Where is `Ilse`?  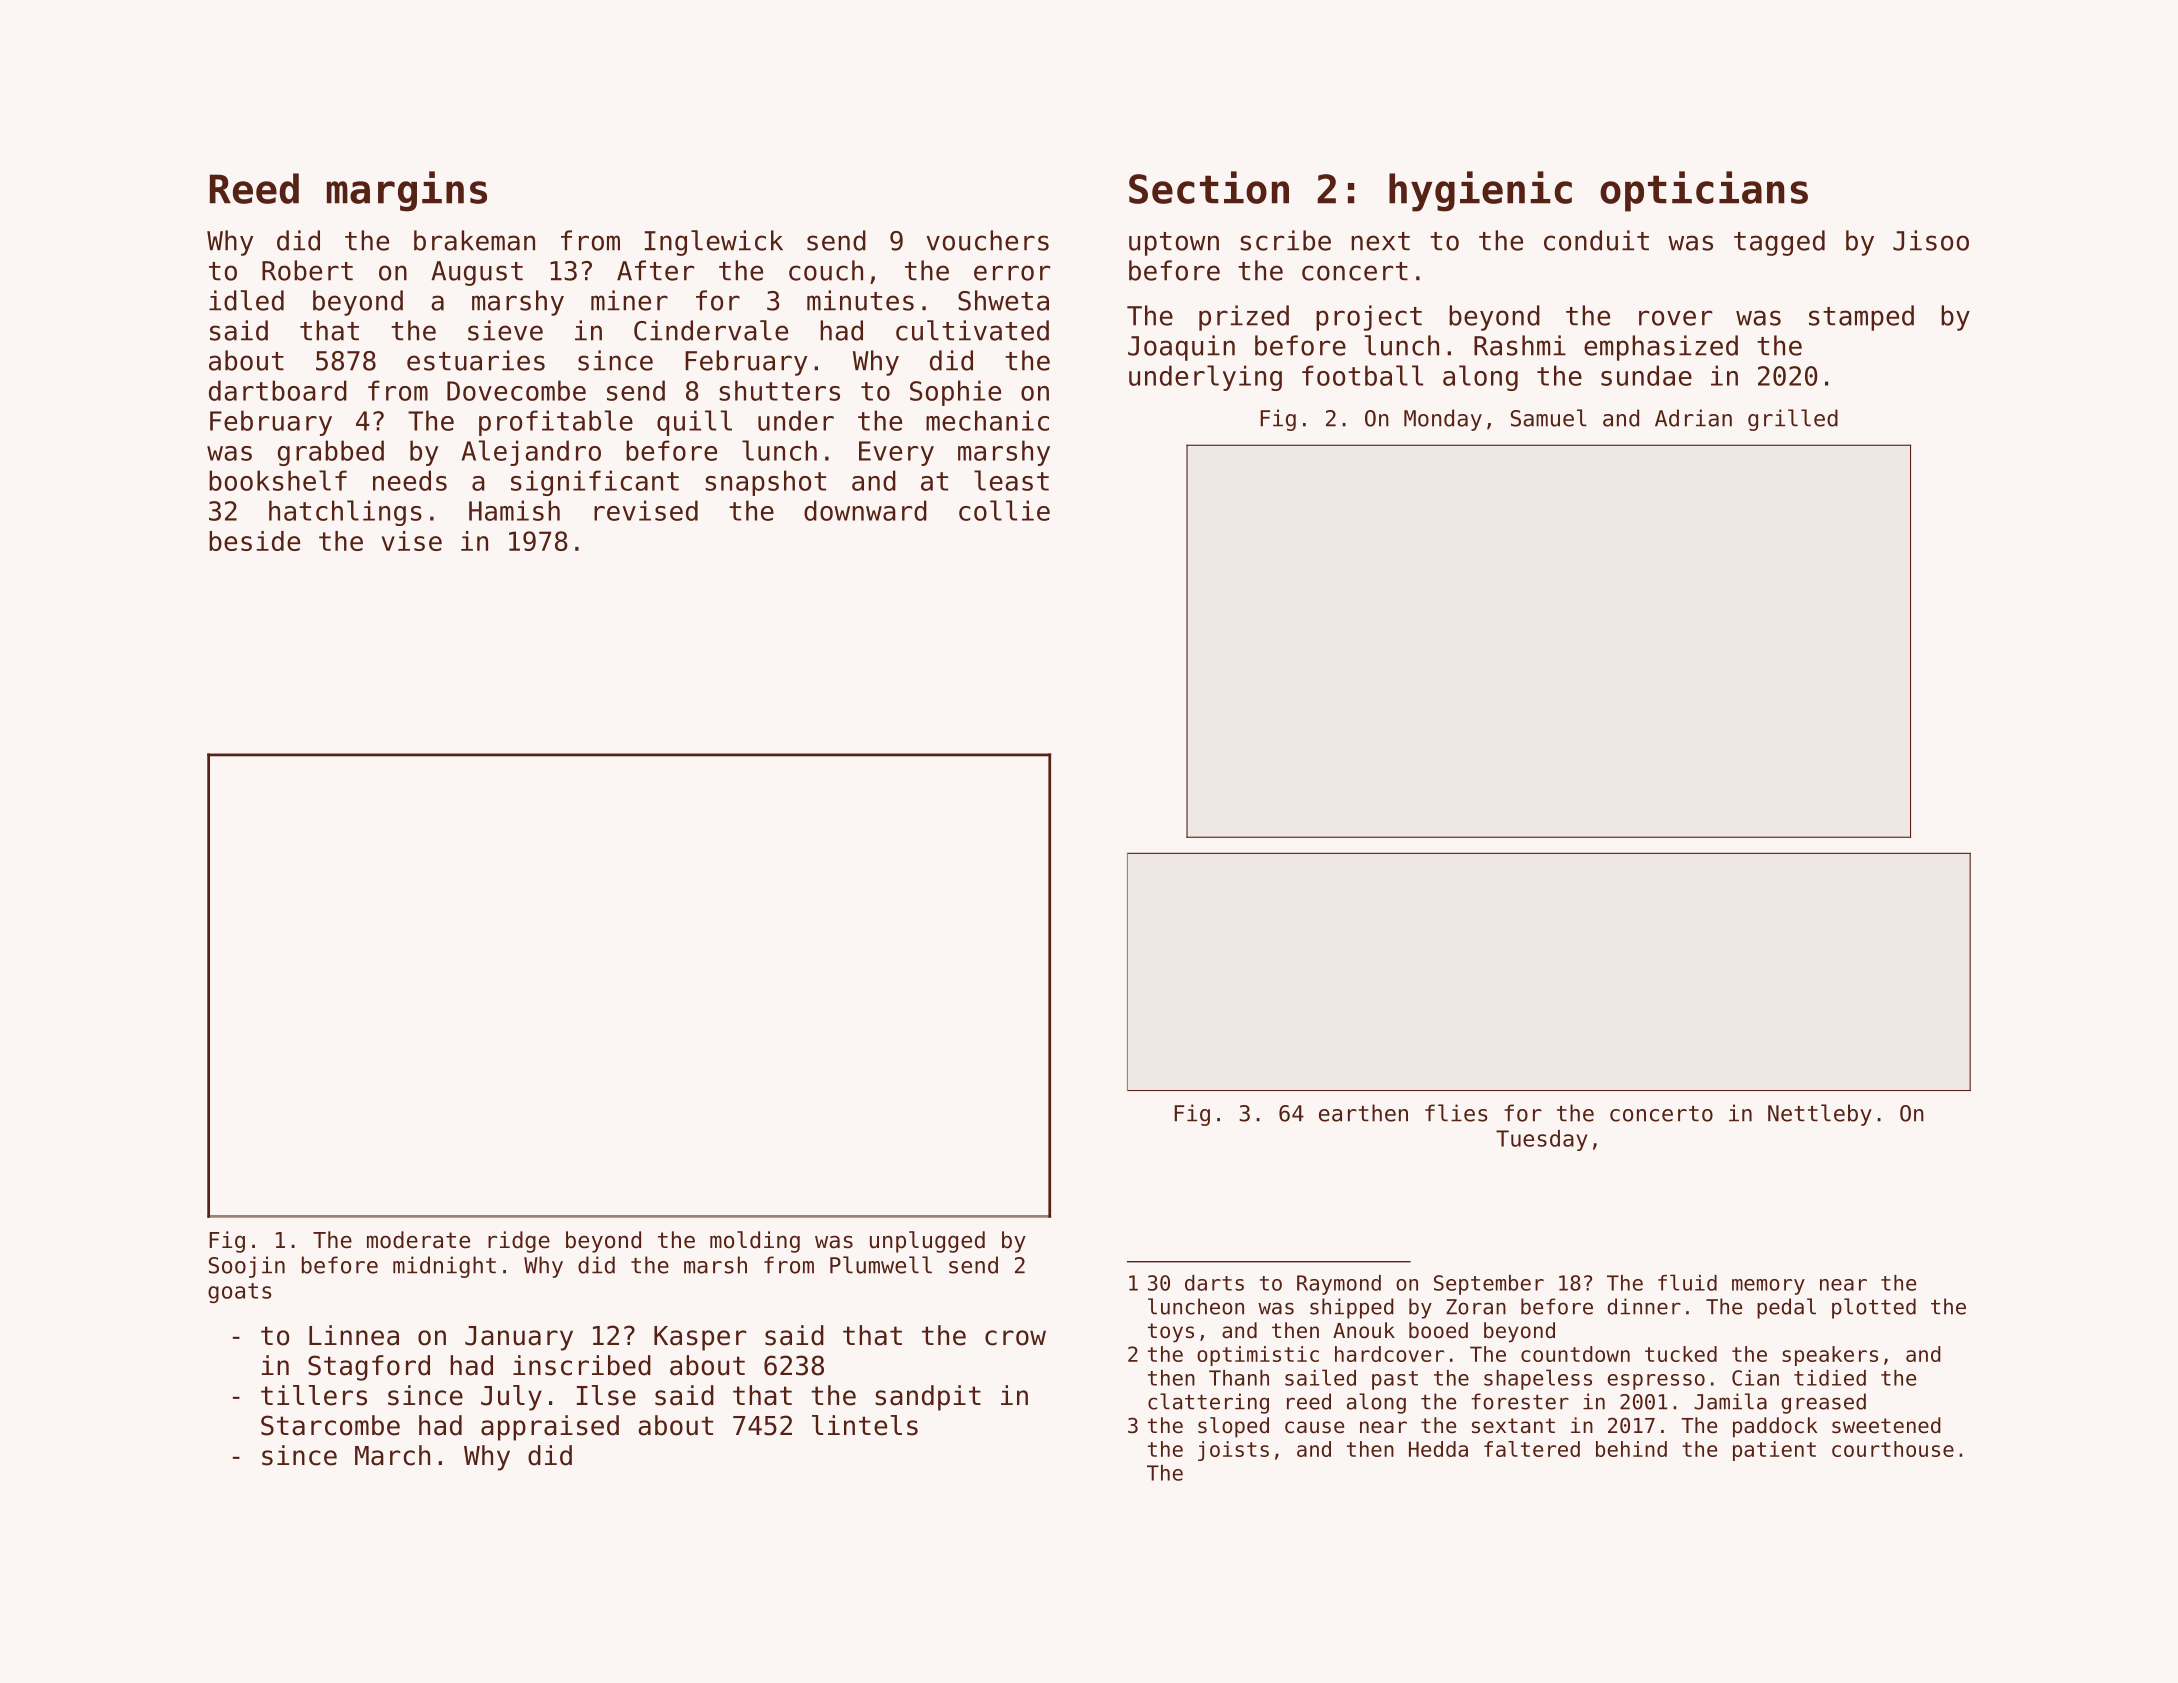
Ilse is located at coordinates (606, 1395).
